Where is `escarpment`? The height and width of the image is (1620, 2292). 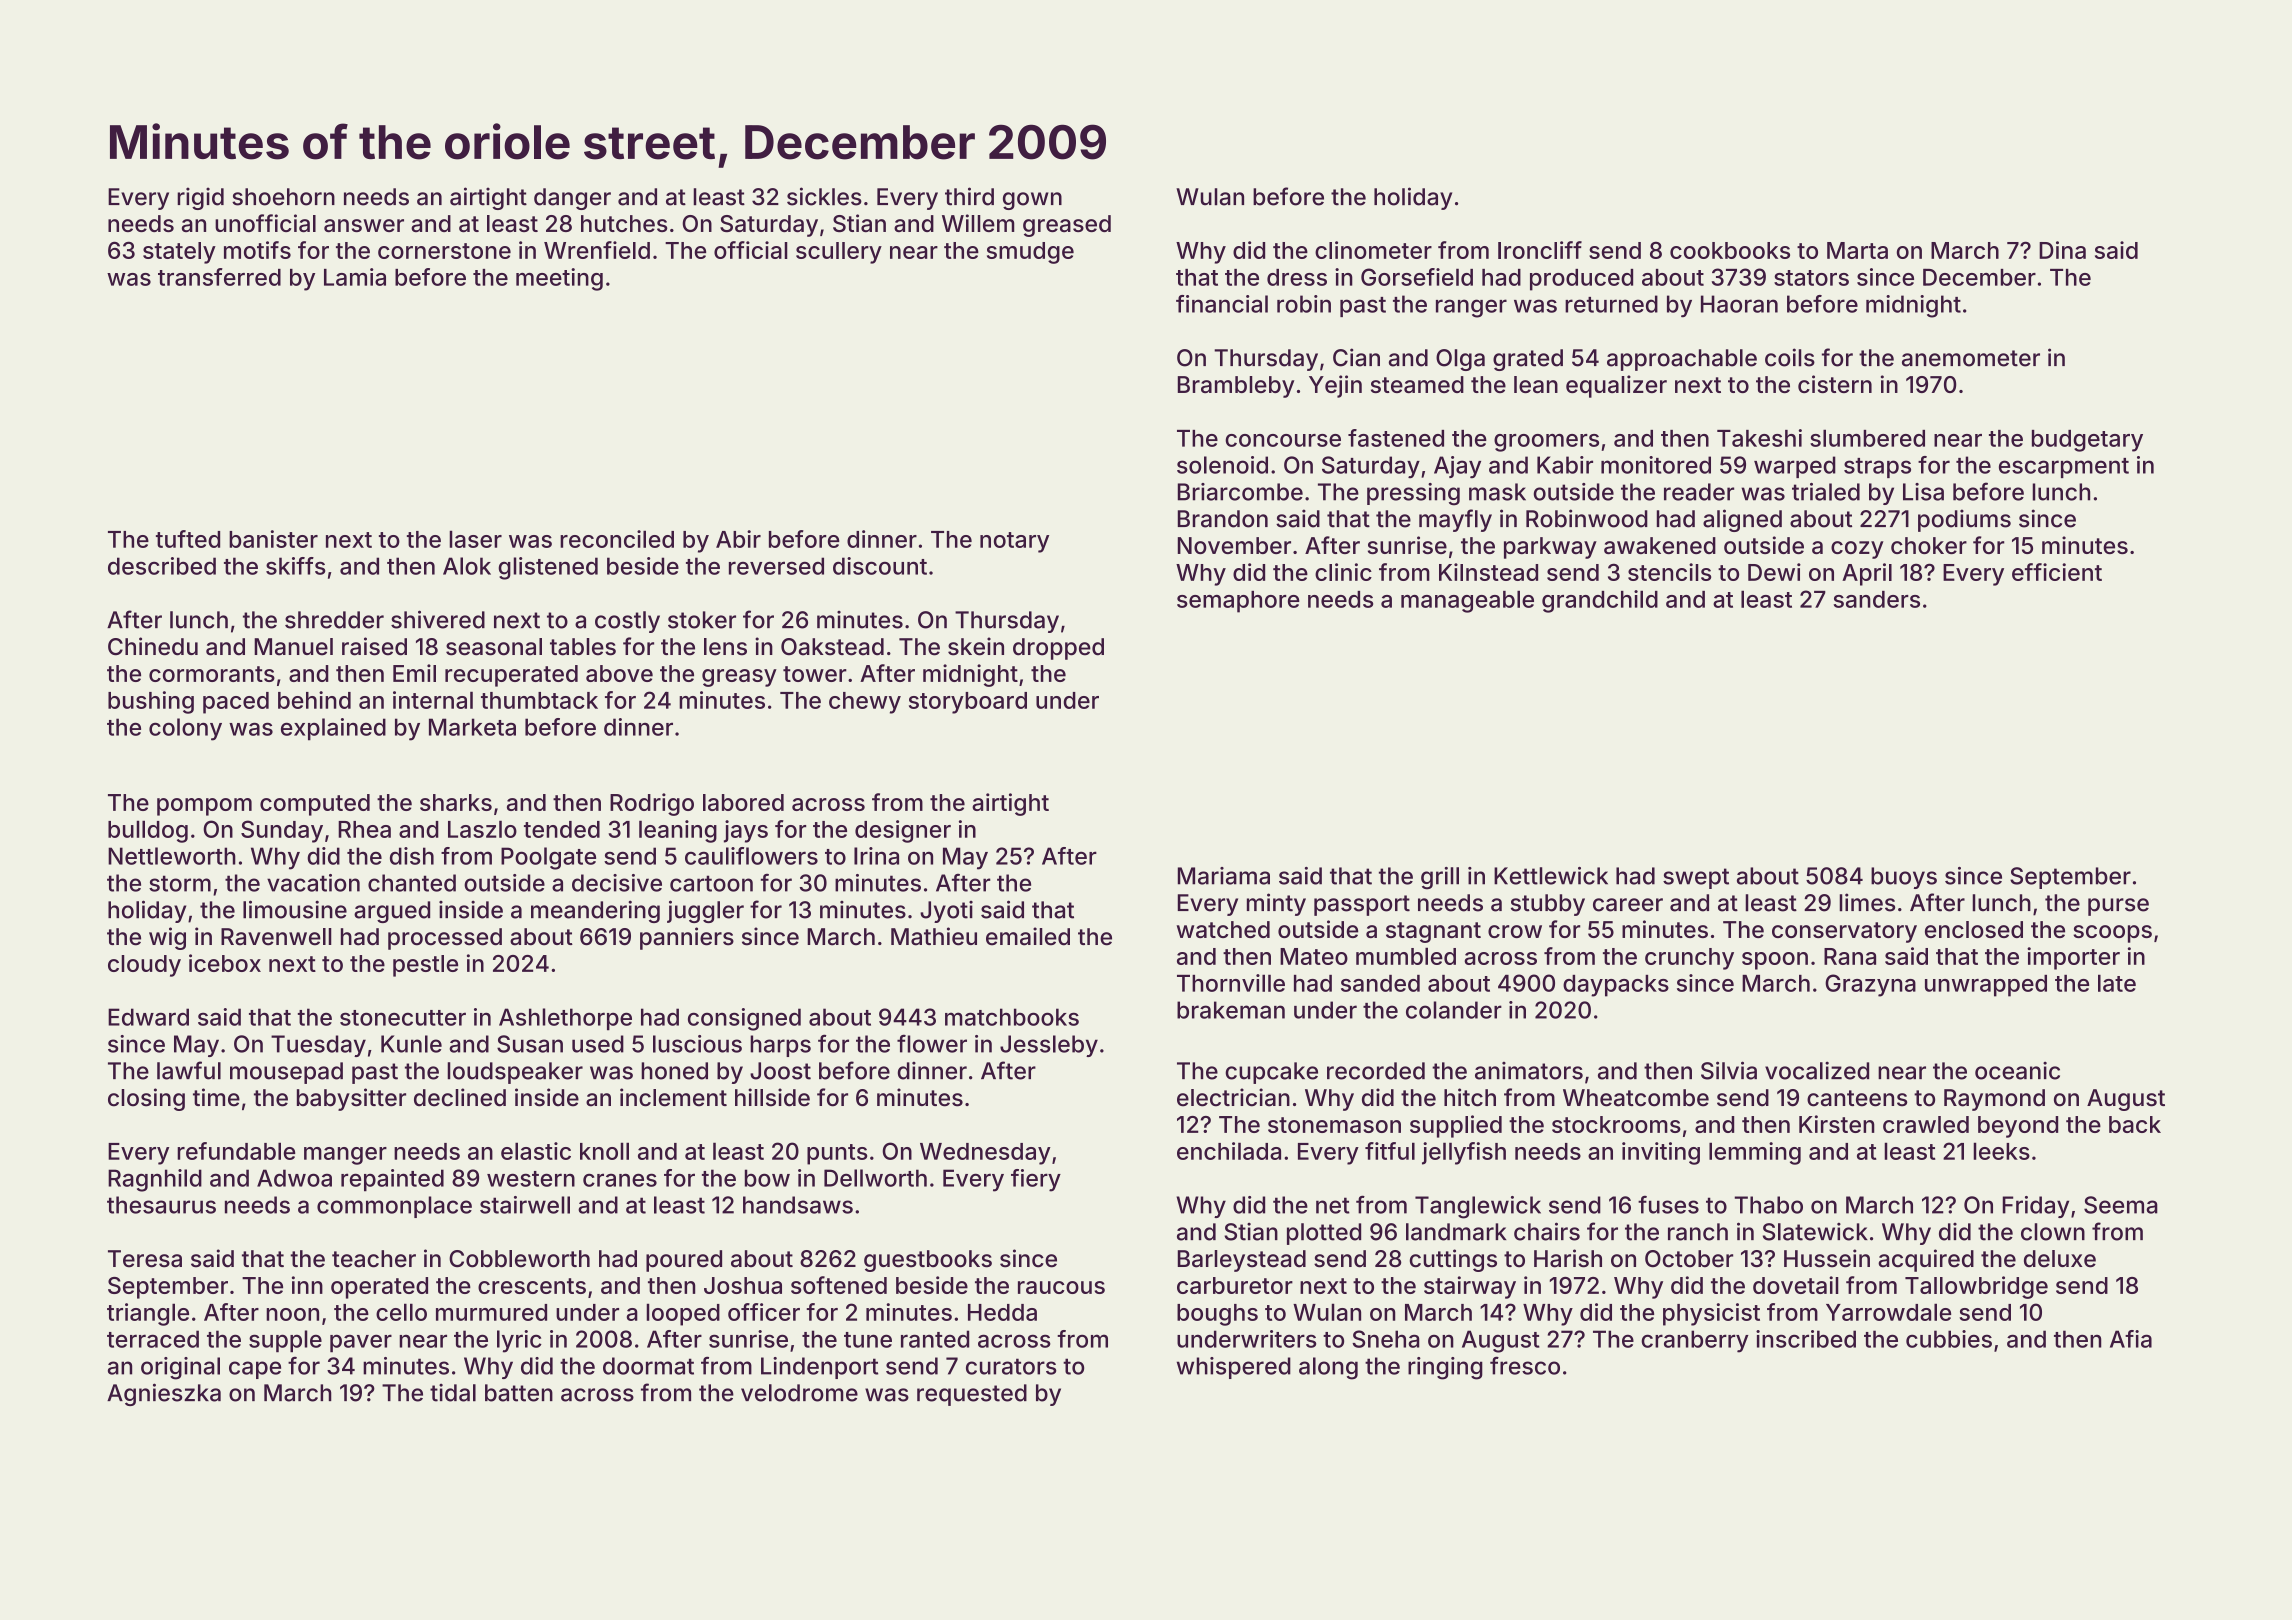
escarpment is located at coordinates (2064, 468).
